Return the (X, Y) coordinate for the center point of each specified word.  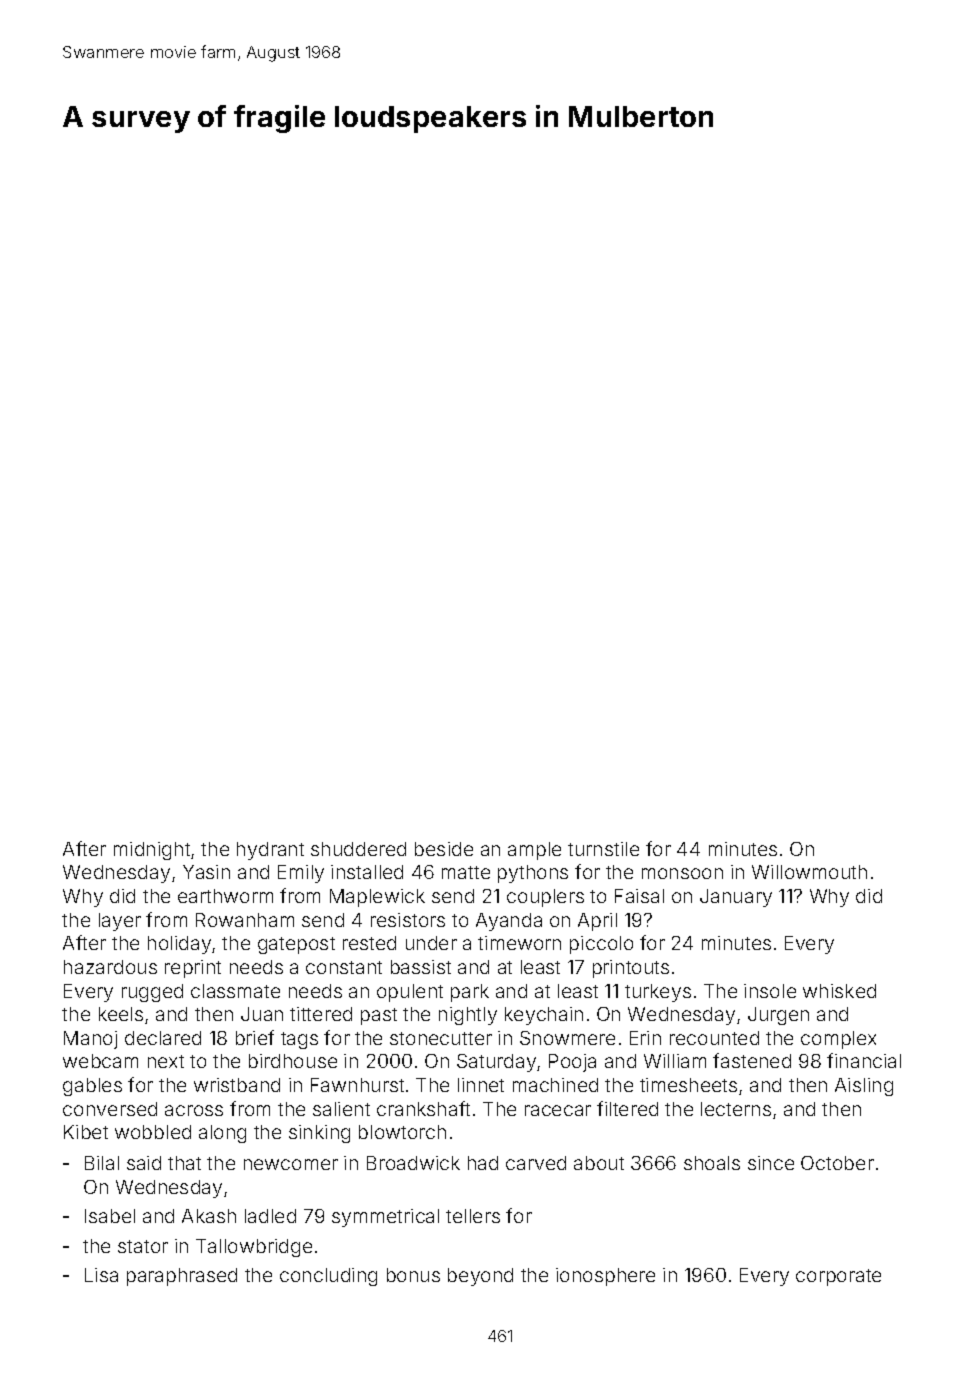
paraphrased (182, 1277)
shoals (712, 1163)
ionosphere (605, 1277)
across (194, 1110)
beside (444, 849)
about (599, 1163)
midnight (152, 851)
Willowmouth (809, 872)
